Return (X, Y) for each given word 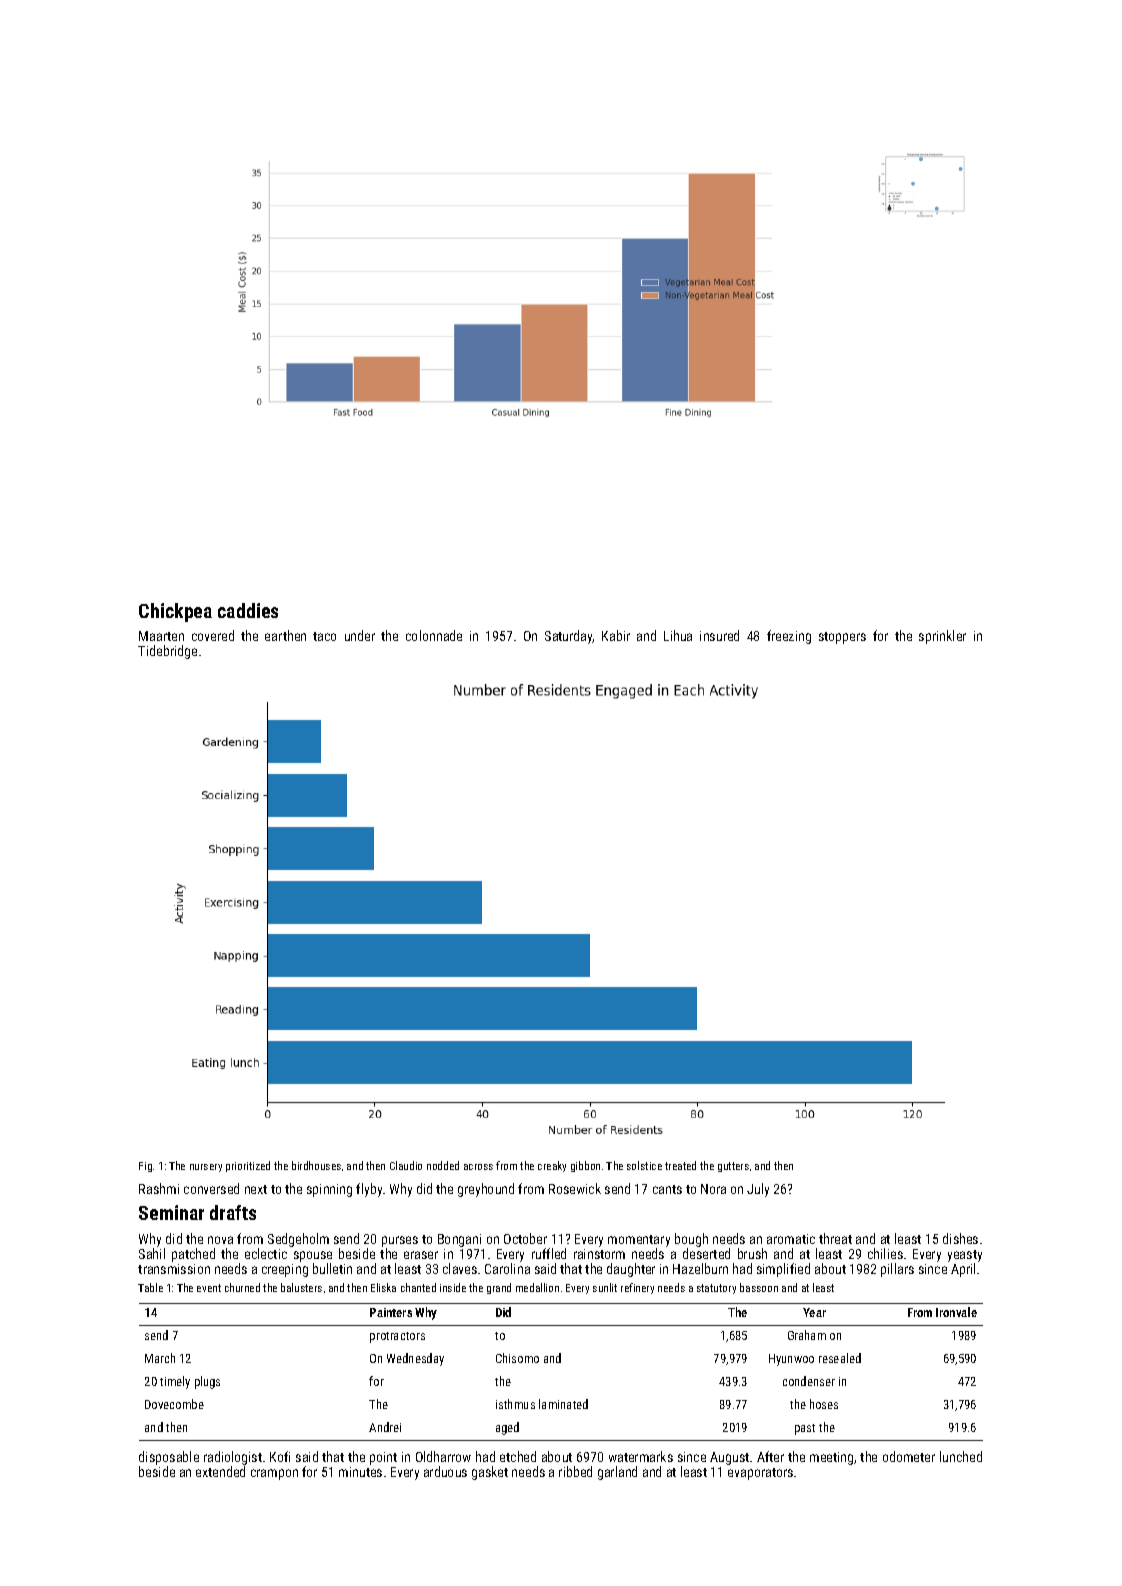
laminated (563, 1404)
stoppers (842, 638)
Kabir (616, 635)
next (256, 1189)
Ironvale (956, 1312)
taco (324, 636)
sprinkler (942, 637)
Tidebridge (167, 652)
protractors (397, 1337)
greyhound (486, 1190)
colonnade (434, 635)
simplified (783, 1270)
